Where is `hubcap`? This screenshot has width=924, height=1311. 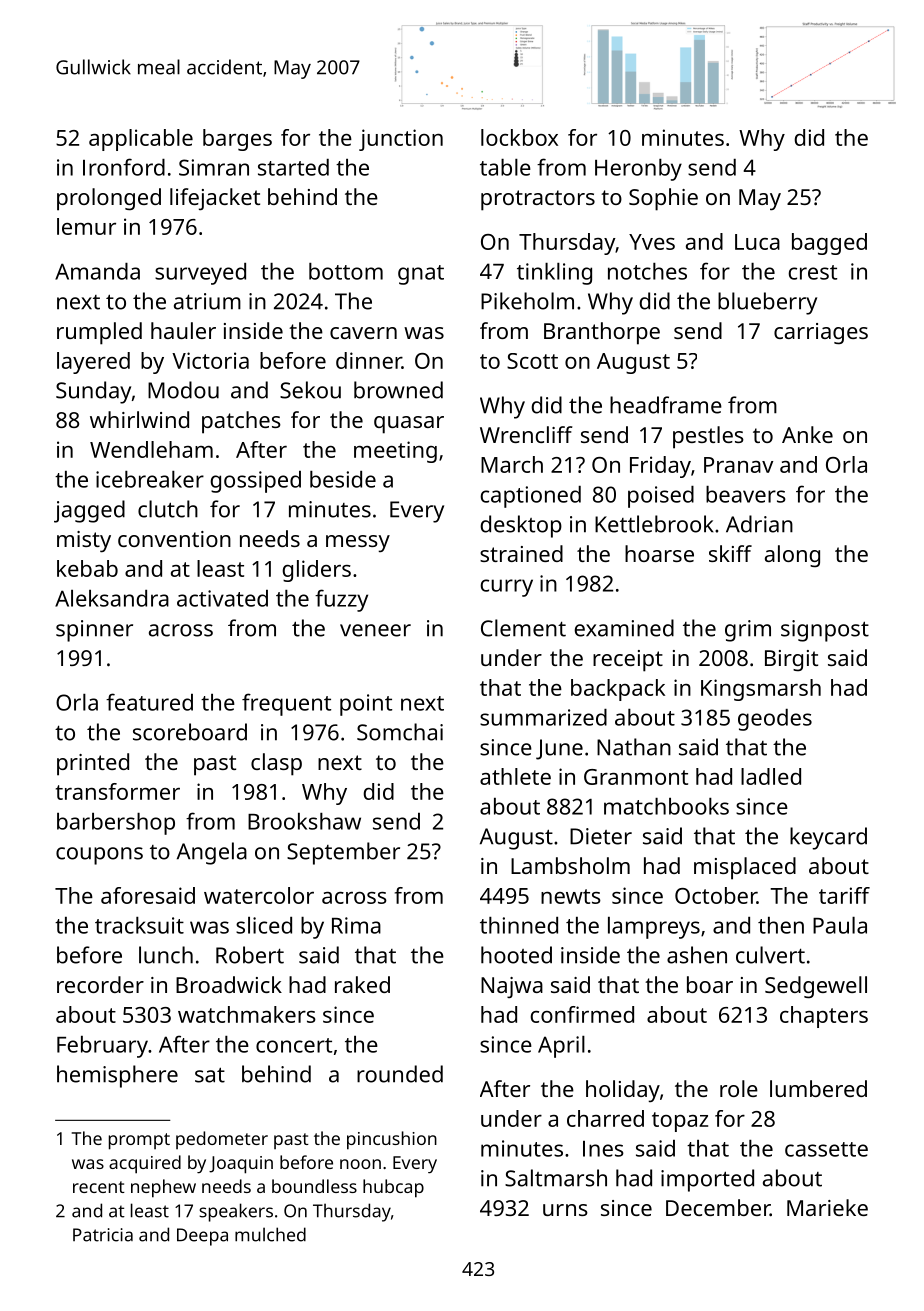
hubcap is located at coordinates (393, 1188).
